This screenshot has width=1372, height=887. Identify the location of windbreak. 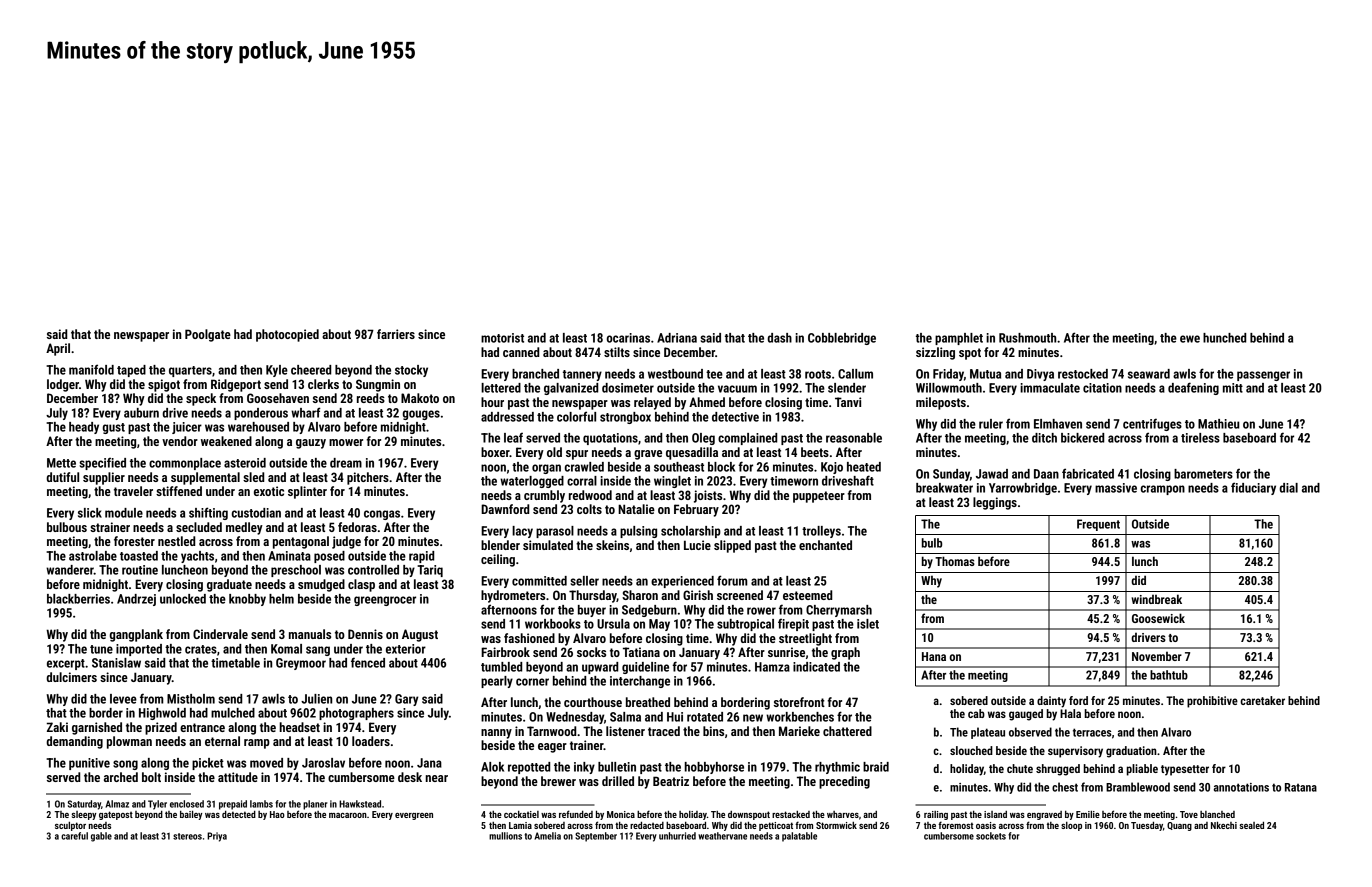
(1156, 599).
